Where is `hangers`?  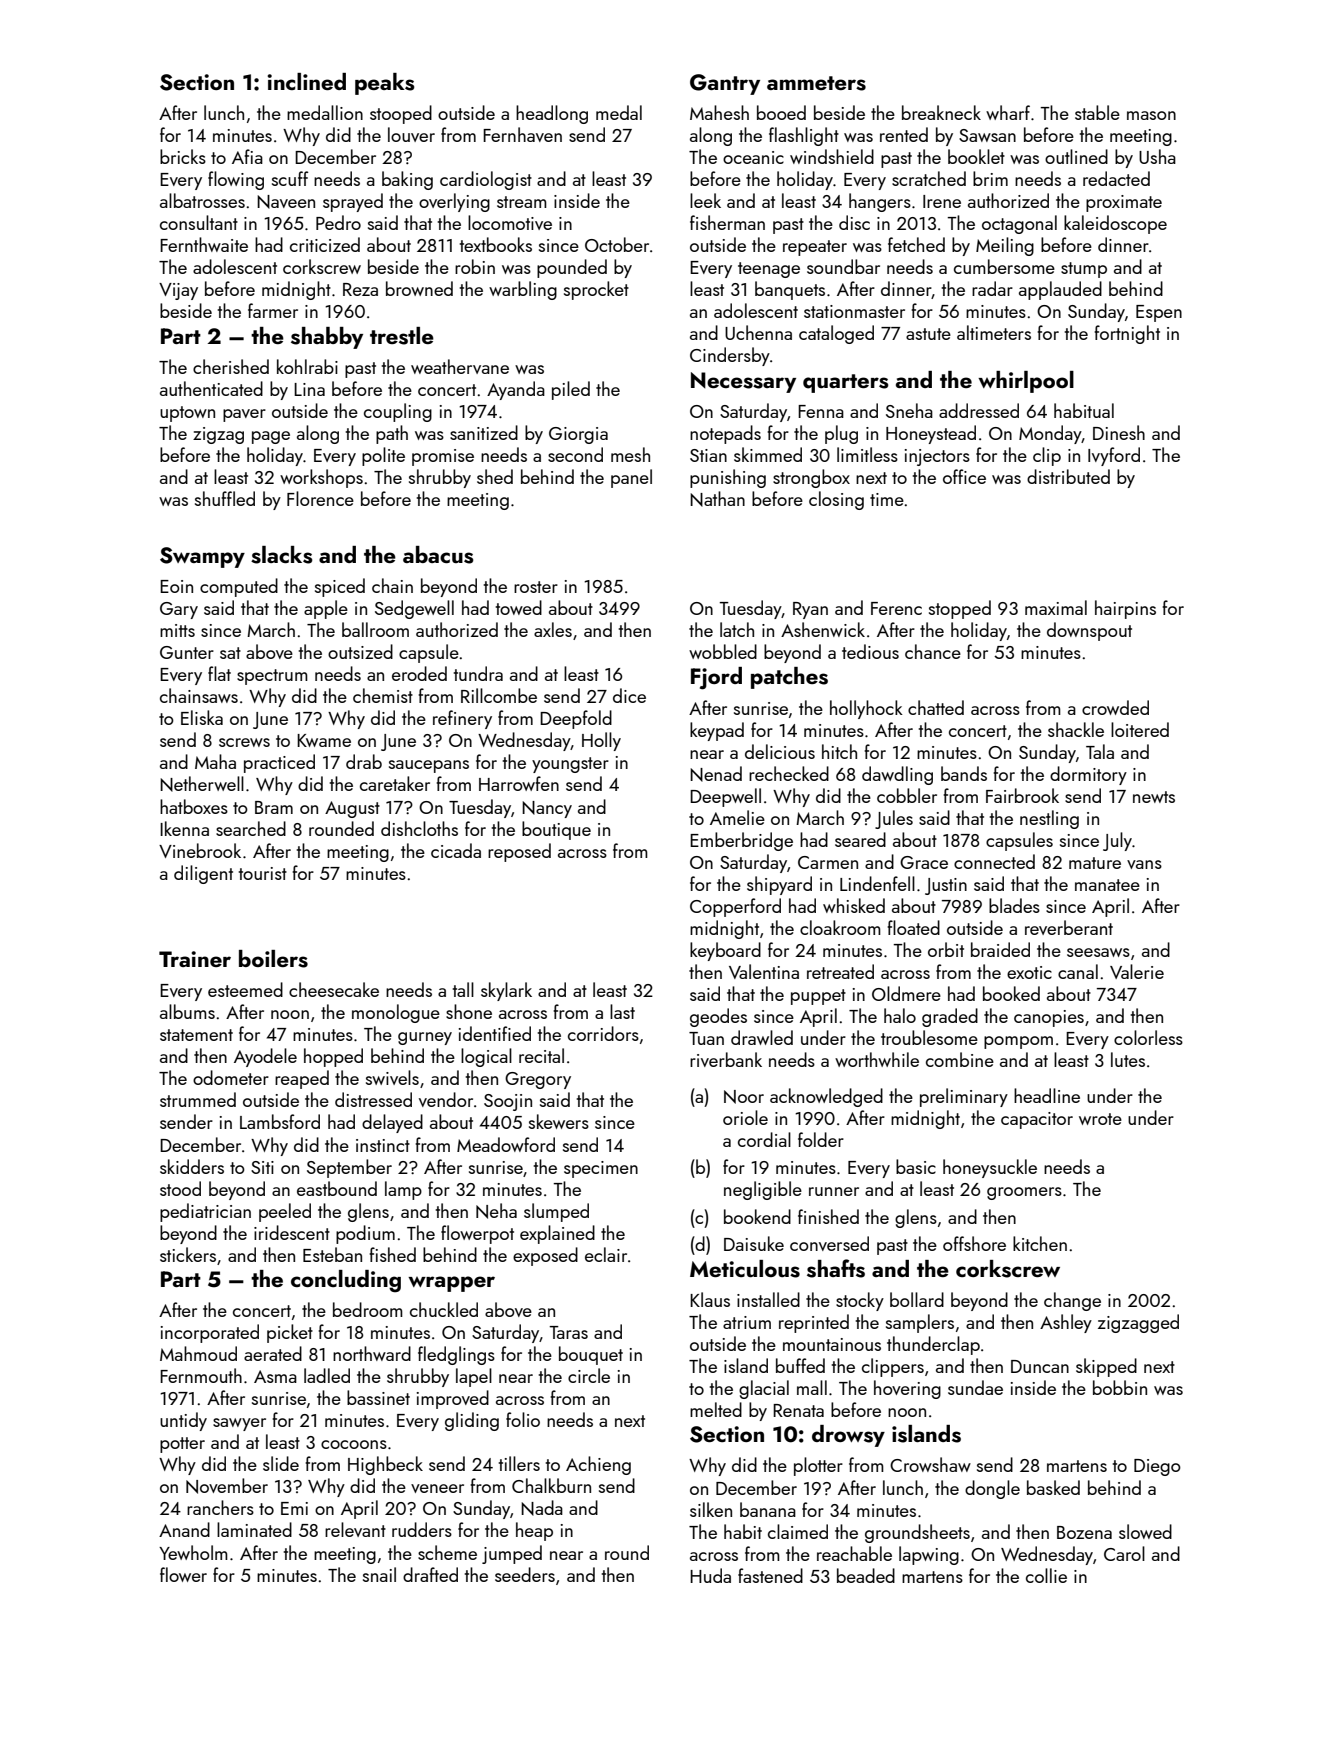
hangers is located at coordinates (880, 202).
